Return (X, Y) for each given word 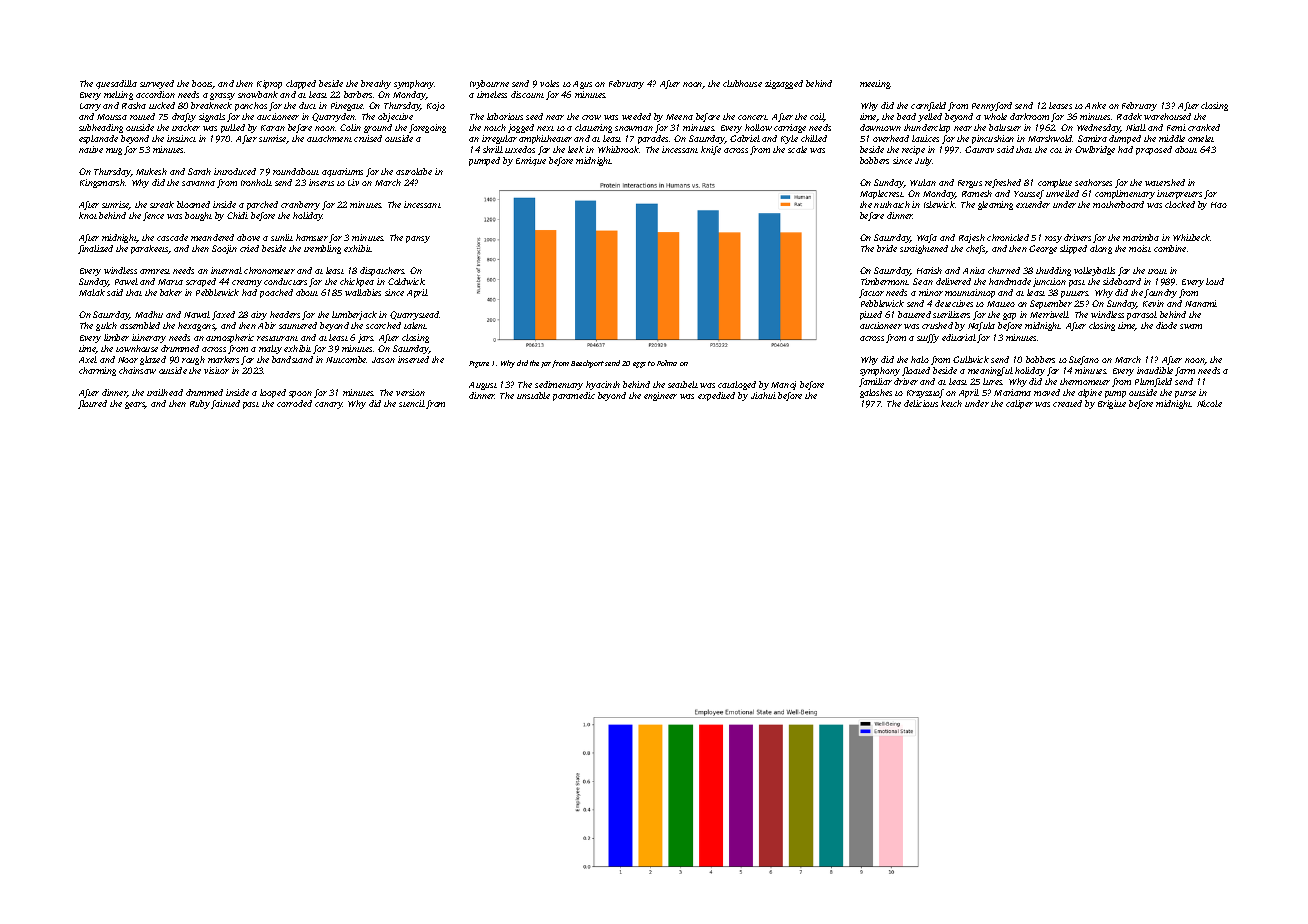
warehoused (1167, 116)
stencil (412, 403)
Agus (582, 85)
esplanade (98, 139)
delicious (921, 403)
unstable (533, 395)
